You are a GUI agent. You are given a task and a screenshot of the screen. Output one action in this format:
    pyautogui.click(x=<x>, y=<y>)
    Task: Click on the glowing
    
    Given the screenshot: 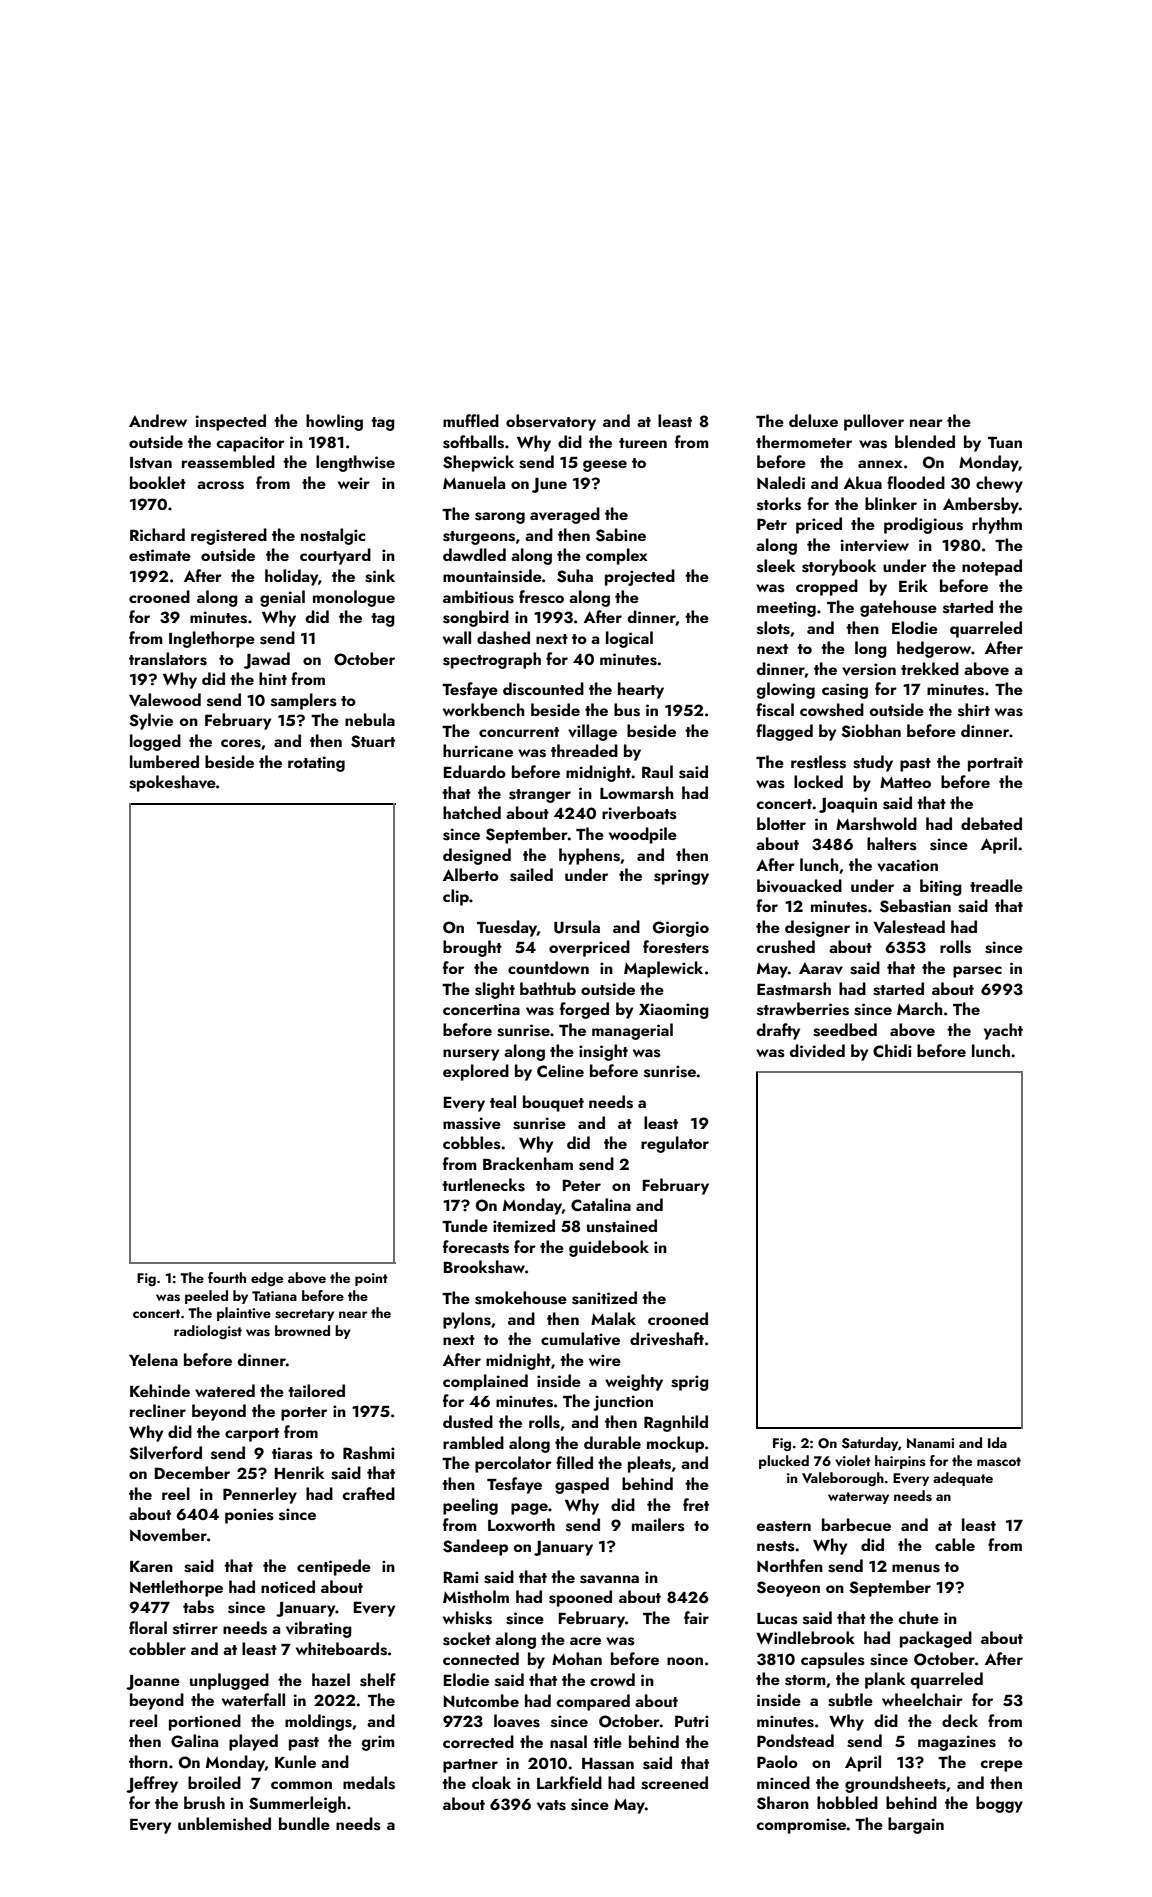 What is the action you would take?
    pyautogui.click(x=786, y=690)
